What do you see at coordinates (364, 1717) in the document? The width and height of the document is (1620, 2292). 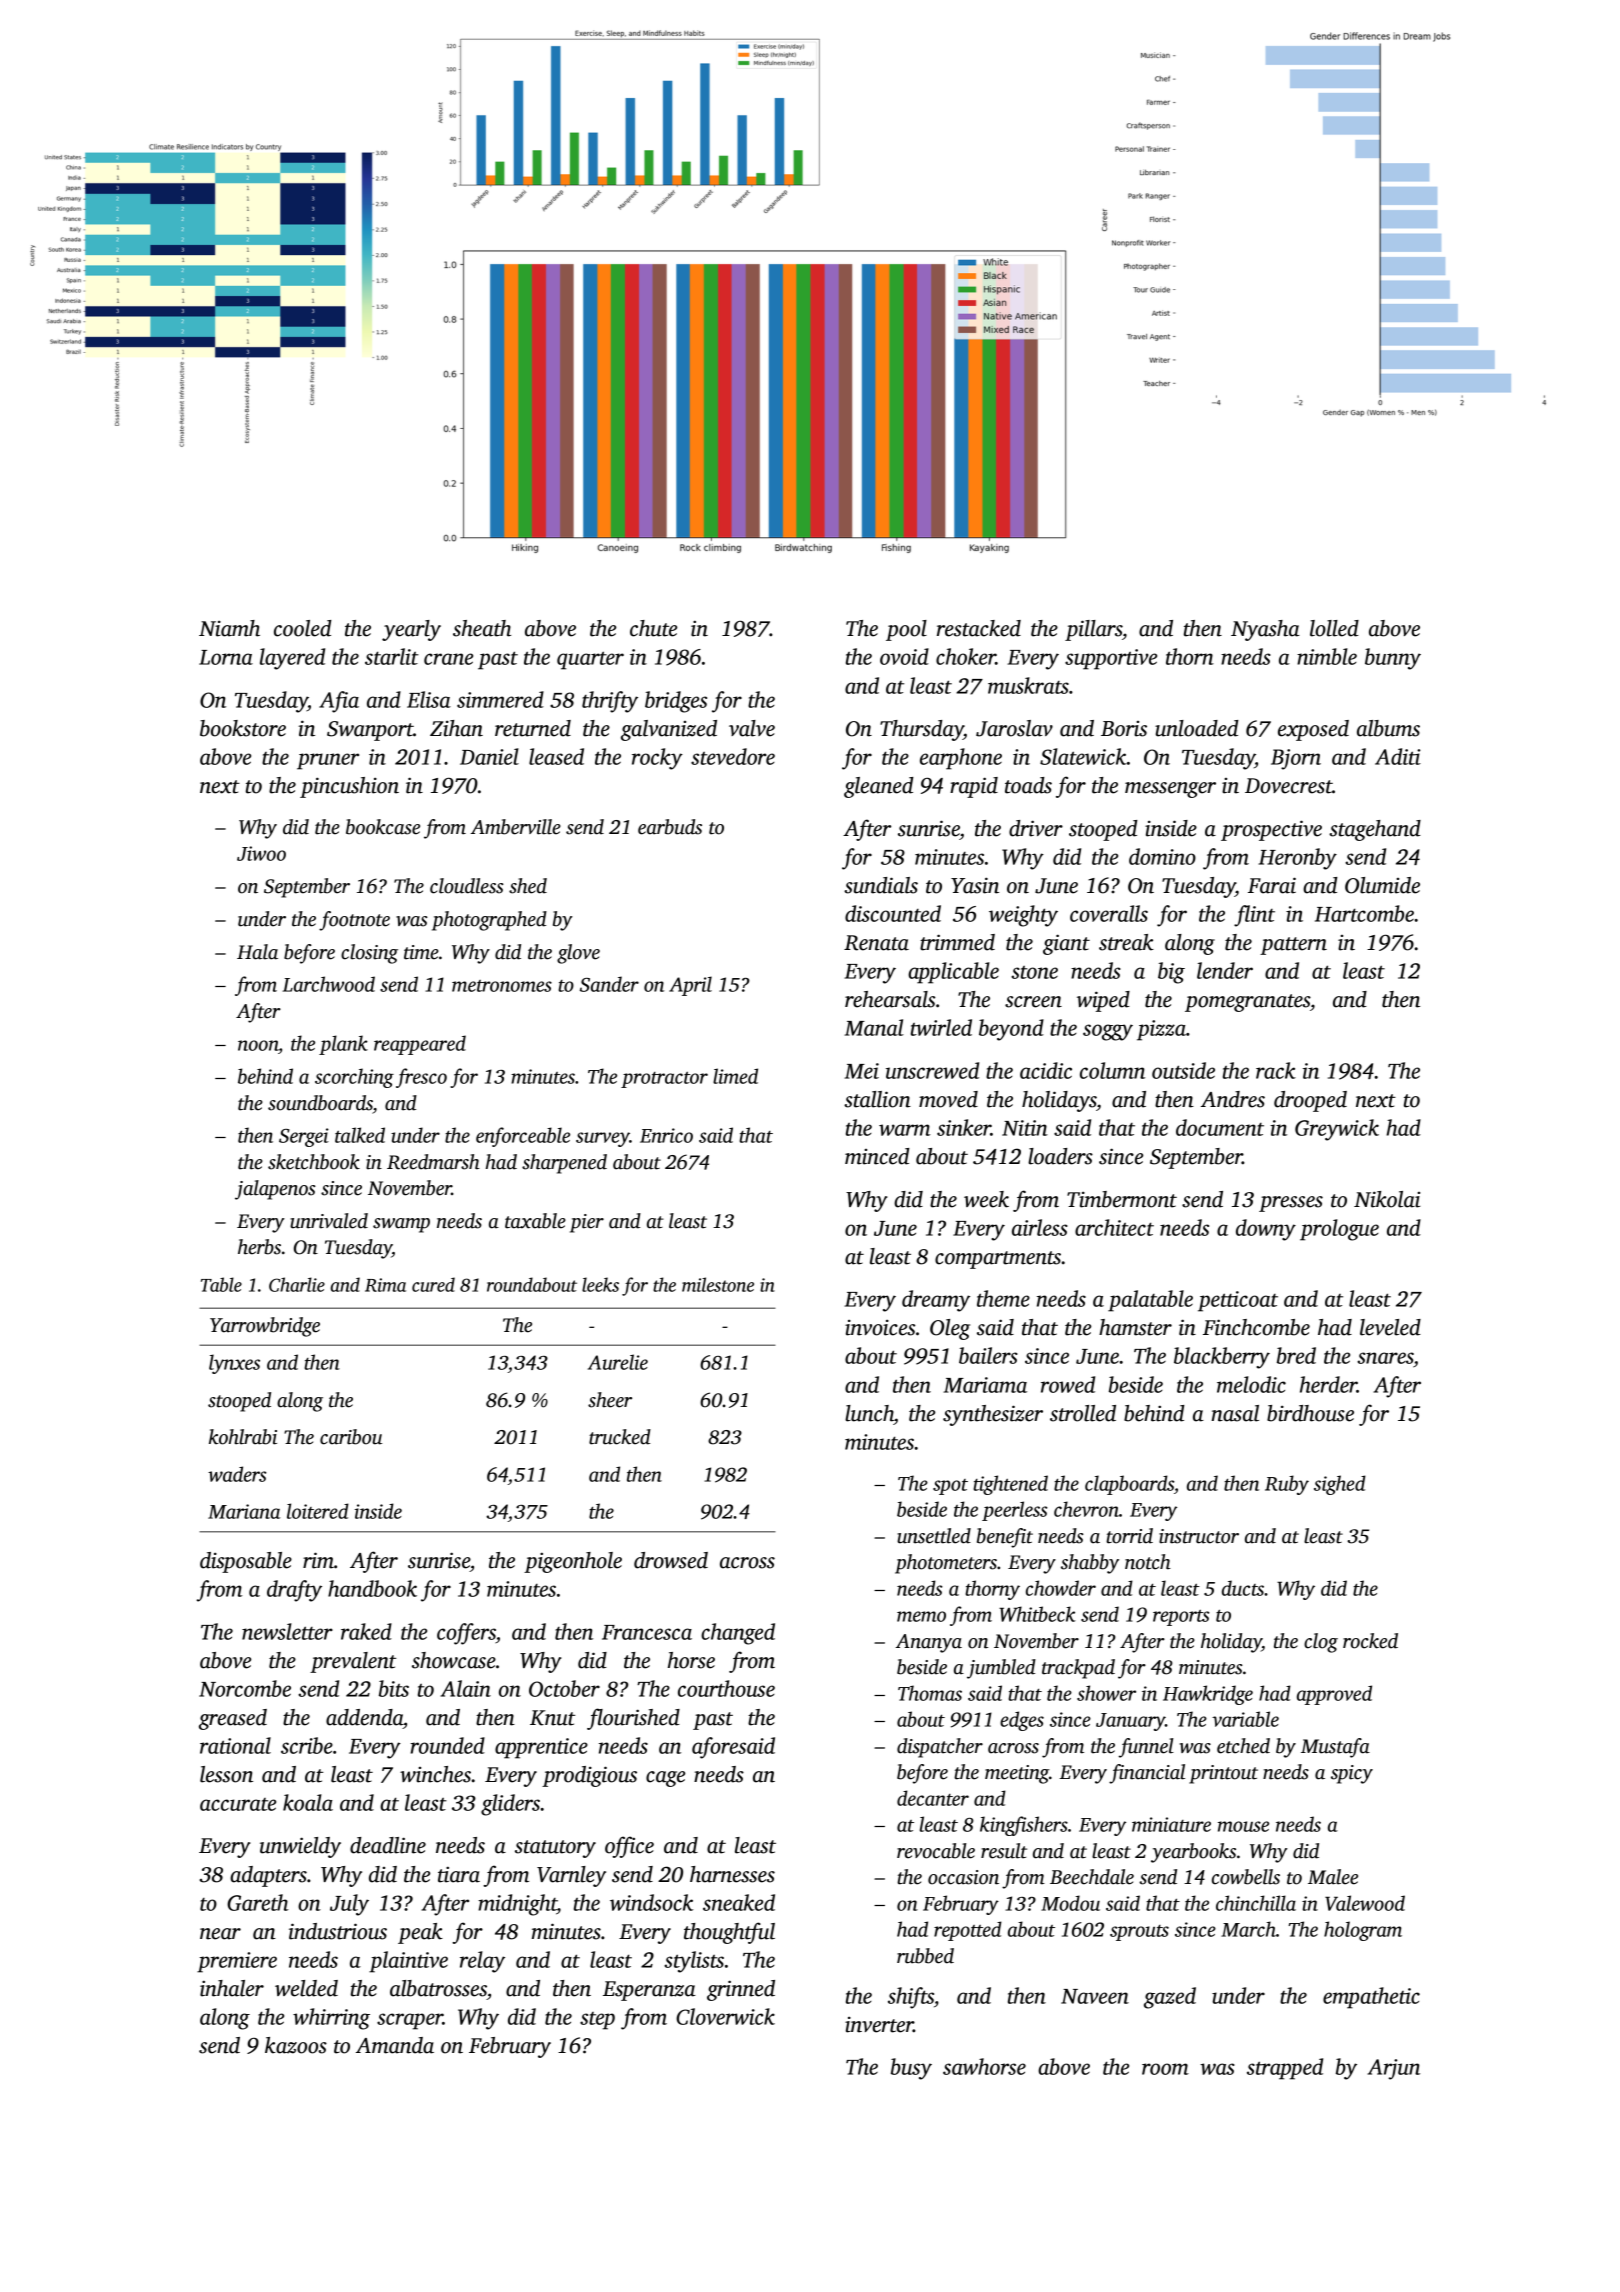 I see `addenda` at bounding box center [364, 1717].
